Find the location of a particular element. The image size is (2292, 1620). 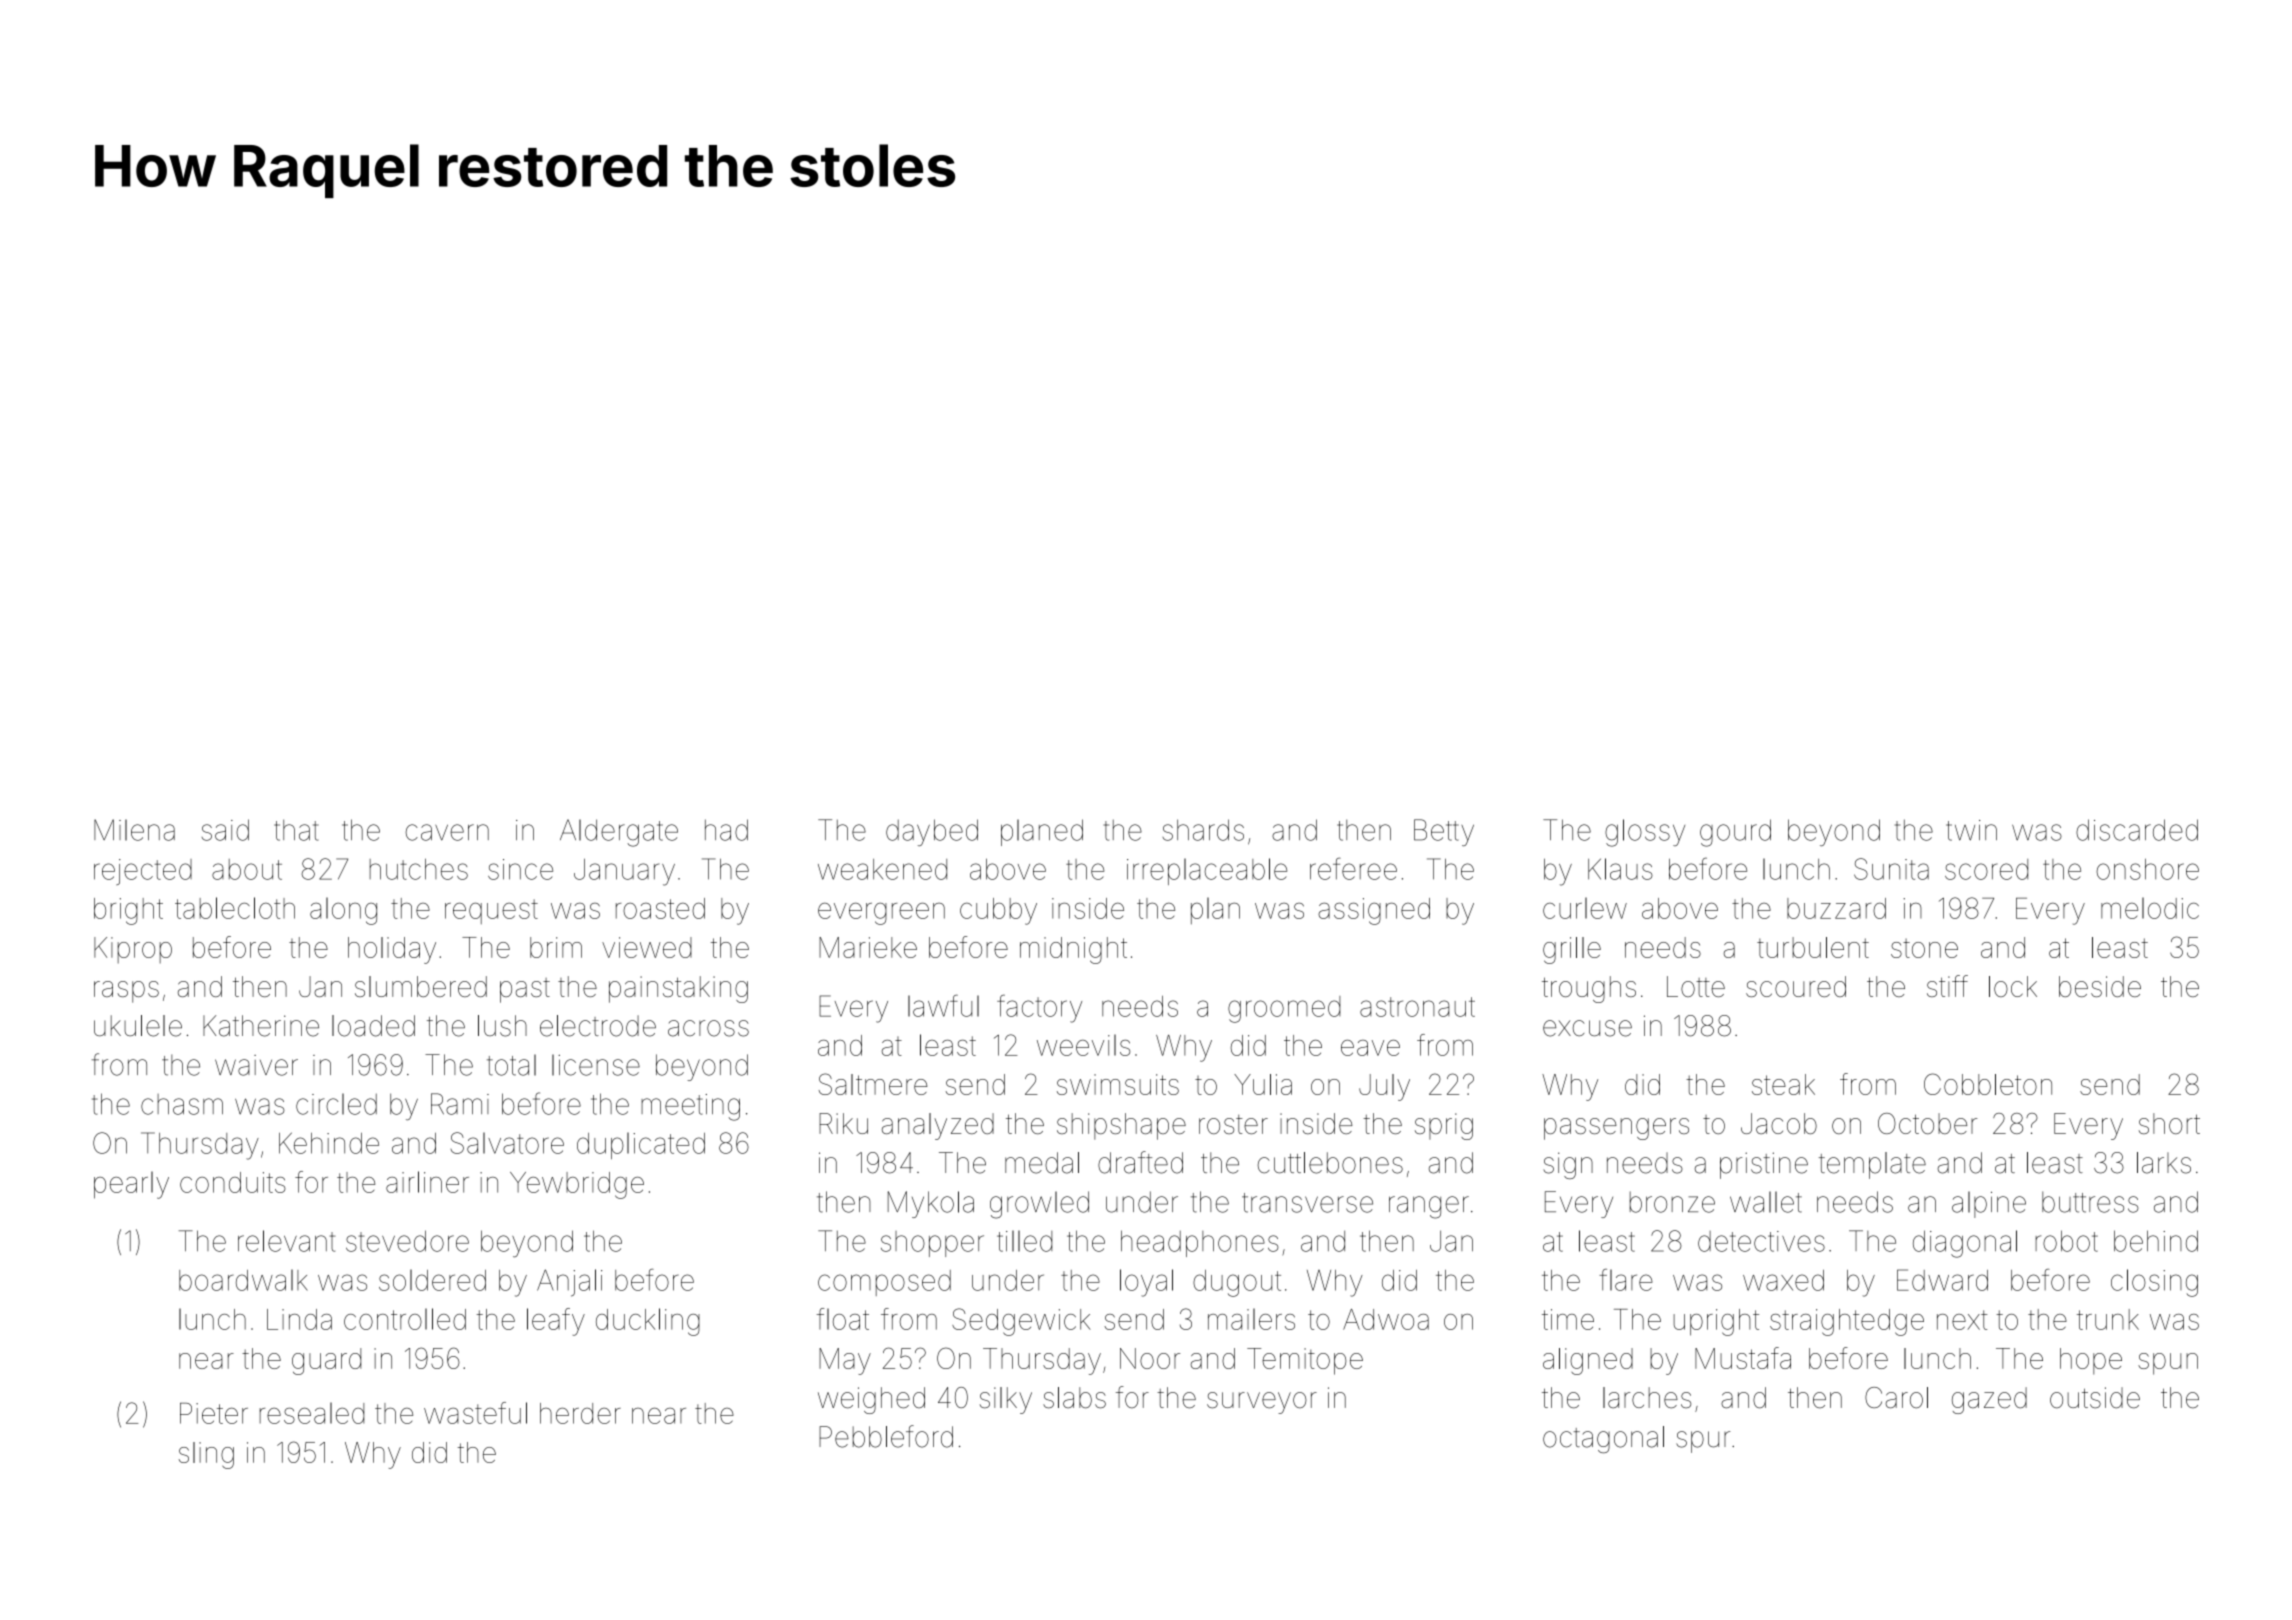

daybed is located at coordinates (932, 832).
